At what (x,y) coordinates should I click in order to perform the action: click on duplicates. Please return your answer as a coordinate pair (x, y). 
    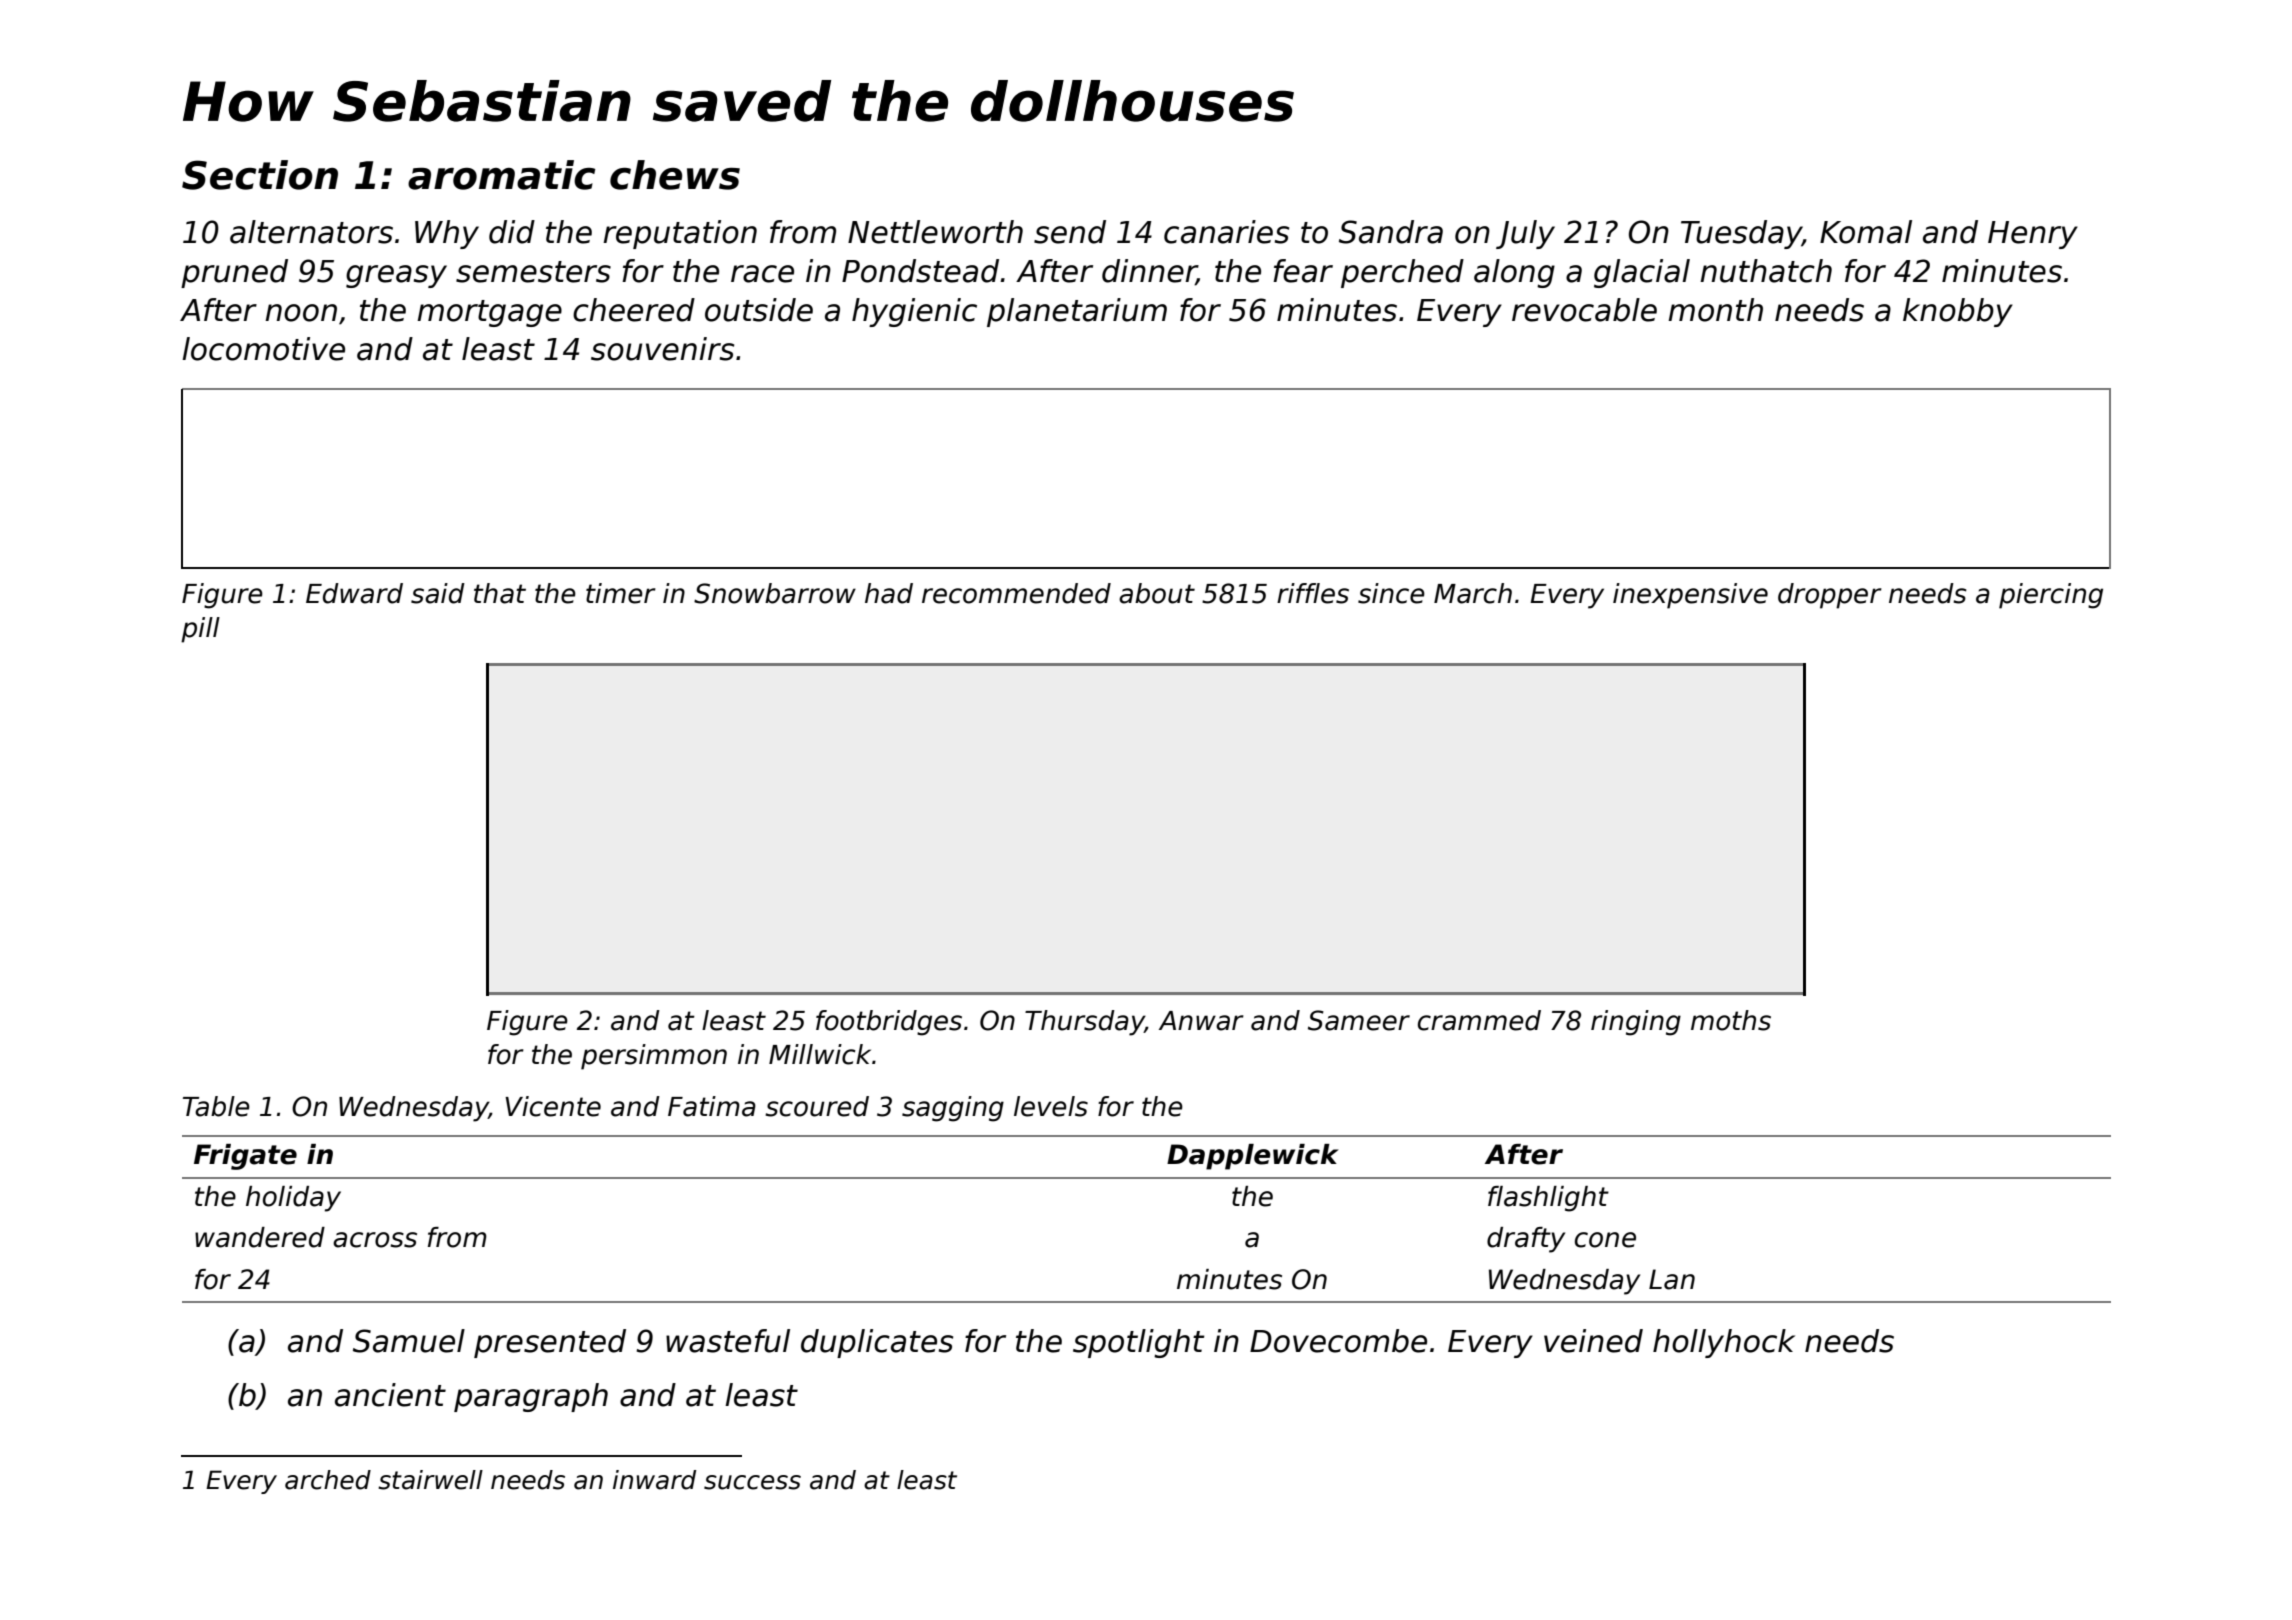
    Looking at the image, I should click on (877, 1343).
